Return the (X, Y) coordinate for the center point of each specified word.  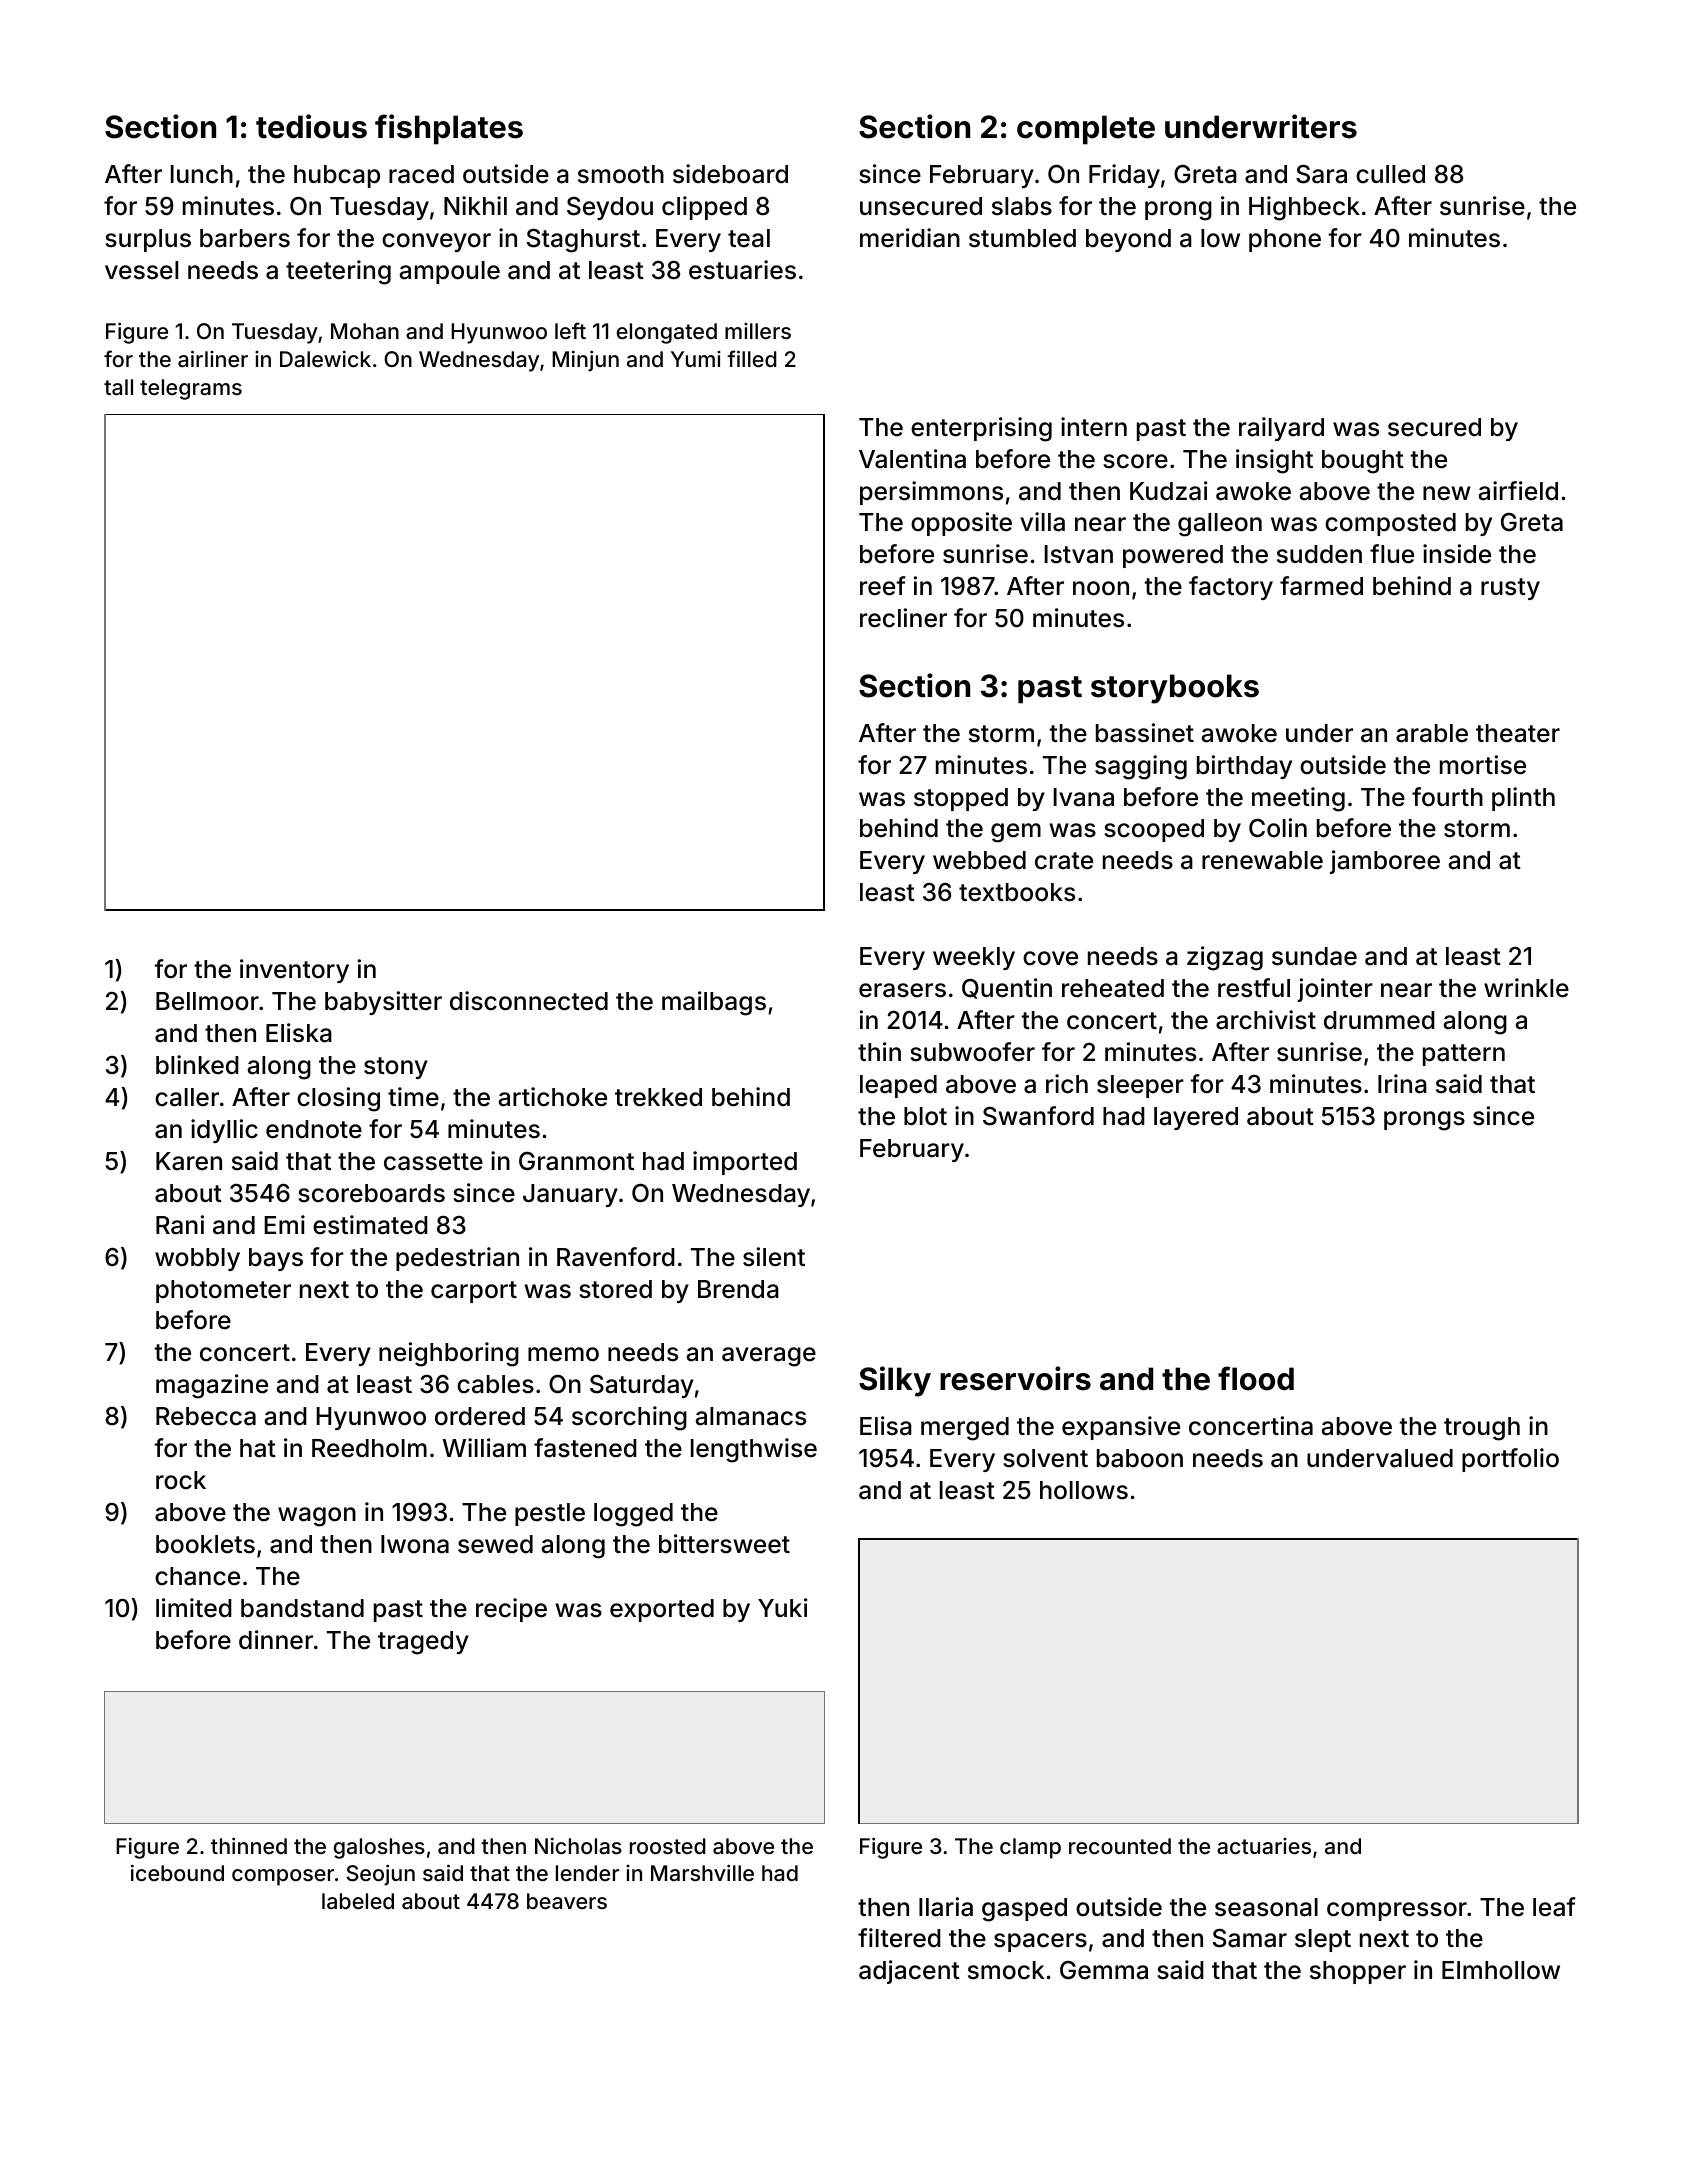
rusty (1510, 589)
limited (194, 1608)
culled (1390, 174)
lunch (202, 174)
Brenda (738, 1289)
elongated (667, 333)
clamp (1030, 1848)
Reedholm (369, 1448)
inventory (294, 971)
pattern (1464, 1055)
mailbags (714, 1003)
